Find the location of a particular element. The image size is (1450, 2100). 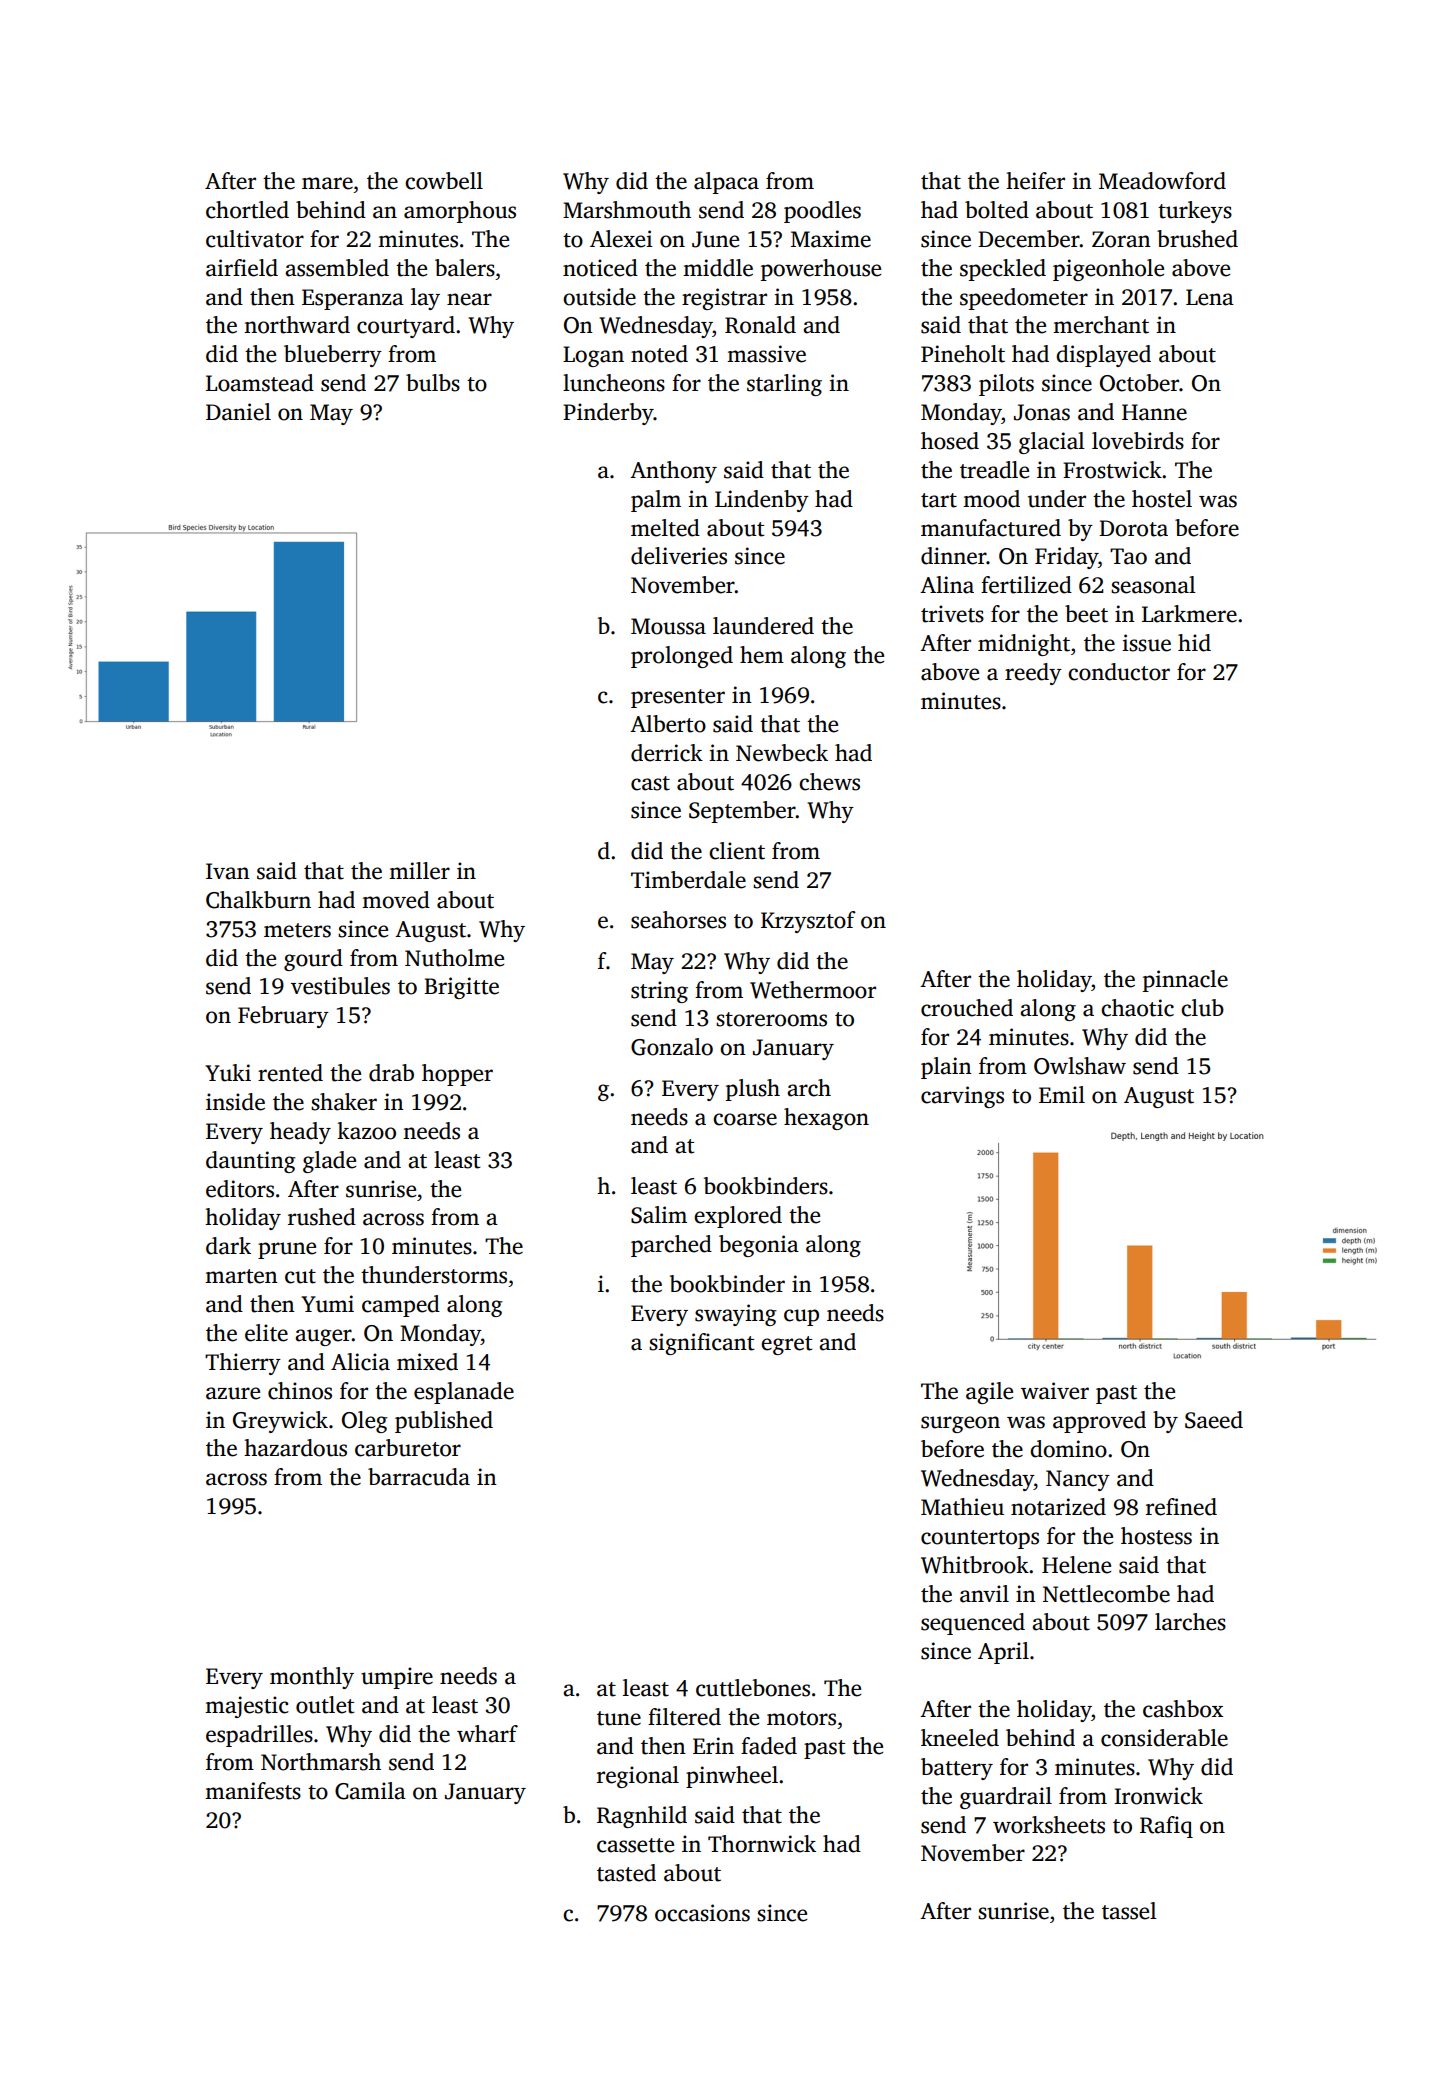

Camila is located at coordinates (370, 1791).
